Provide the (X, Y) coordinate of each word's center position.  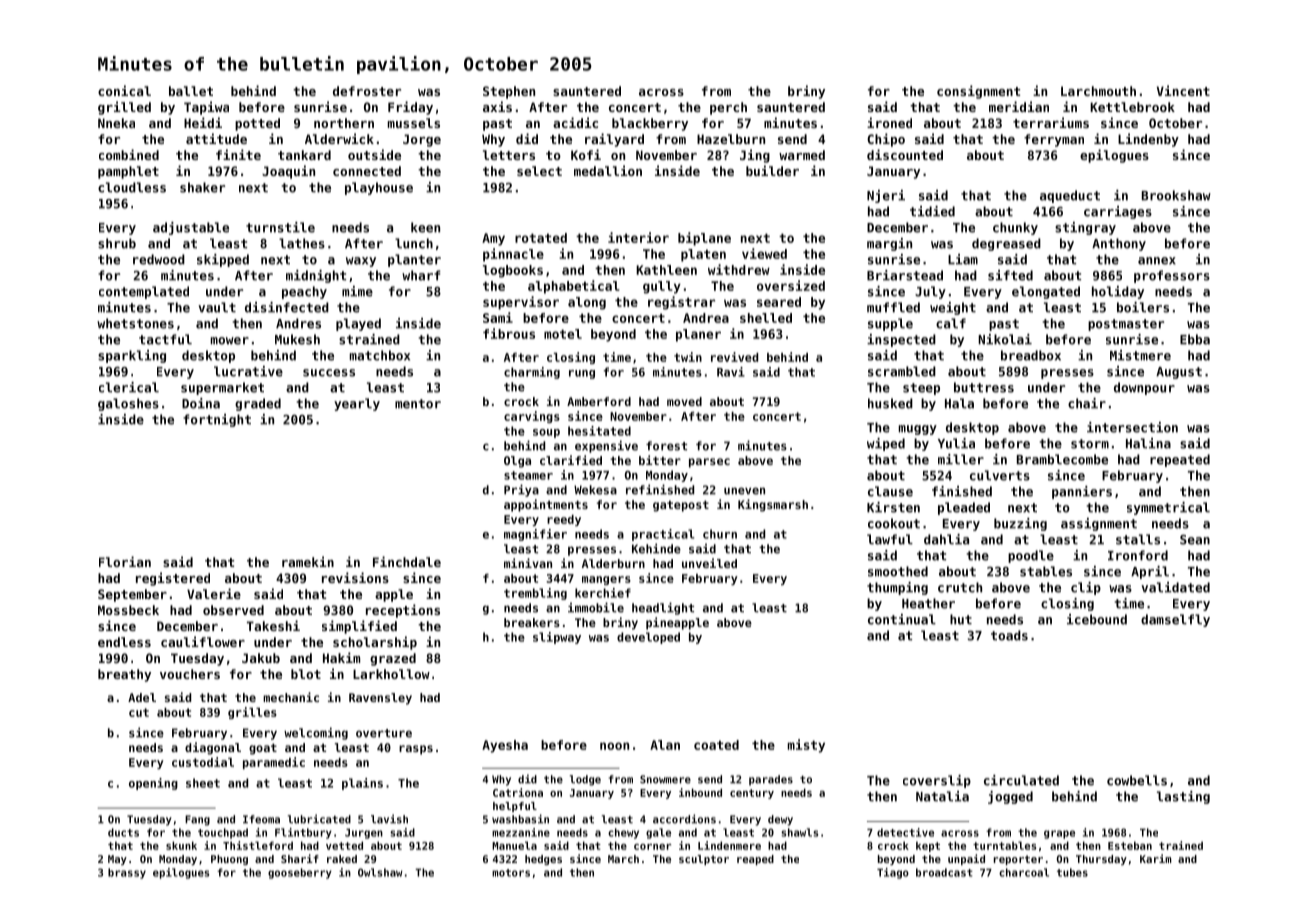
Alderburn (613, 563)
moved (684, 401)
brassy (127, 873)
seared (779, 302)
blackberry (650, 124)
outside (374, 154)
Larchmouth (1098, 91)
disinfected (287, 307)
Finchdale (407, 561)
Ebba (1195, 339)
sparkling (132, 356)
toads (1009, 635)
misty (806, 746)
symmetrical (1168, 508)
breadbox (1031, 355)
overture (384, 733)
